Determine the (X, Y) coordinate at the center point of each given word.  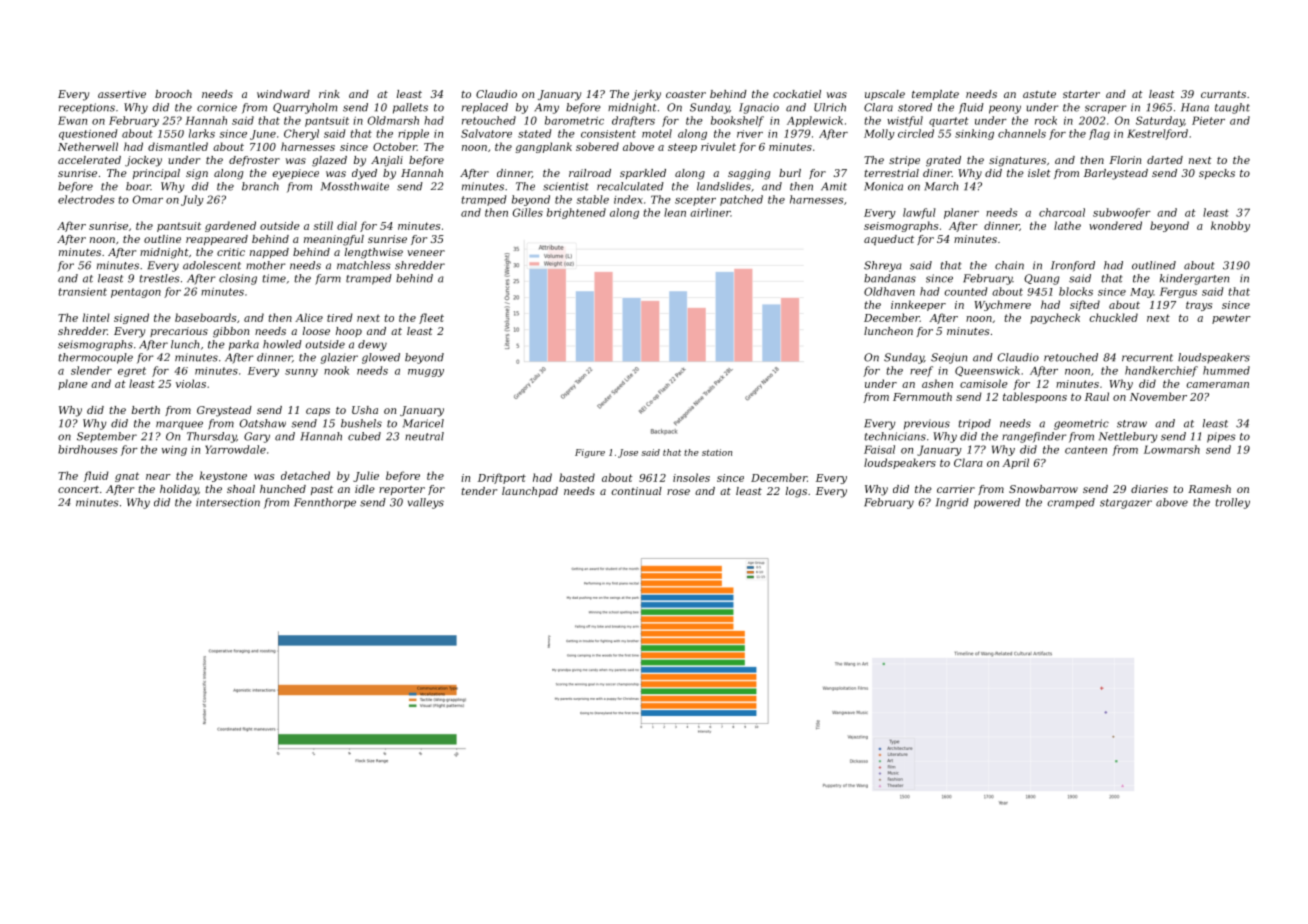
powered (997, 503)
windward (283, 94)
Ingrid (952, 503)
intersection (228, 502)
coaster (686, 94)
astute (1039, 94)
